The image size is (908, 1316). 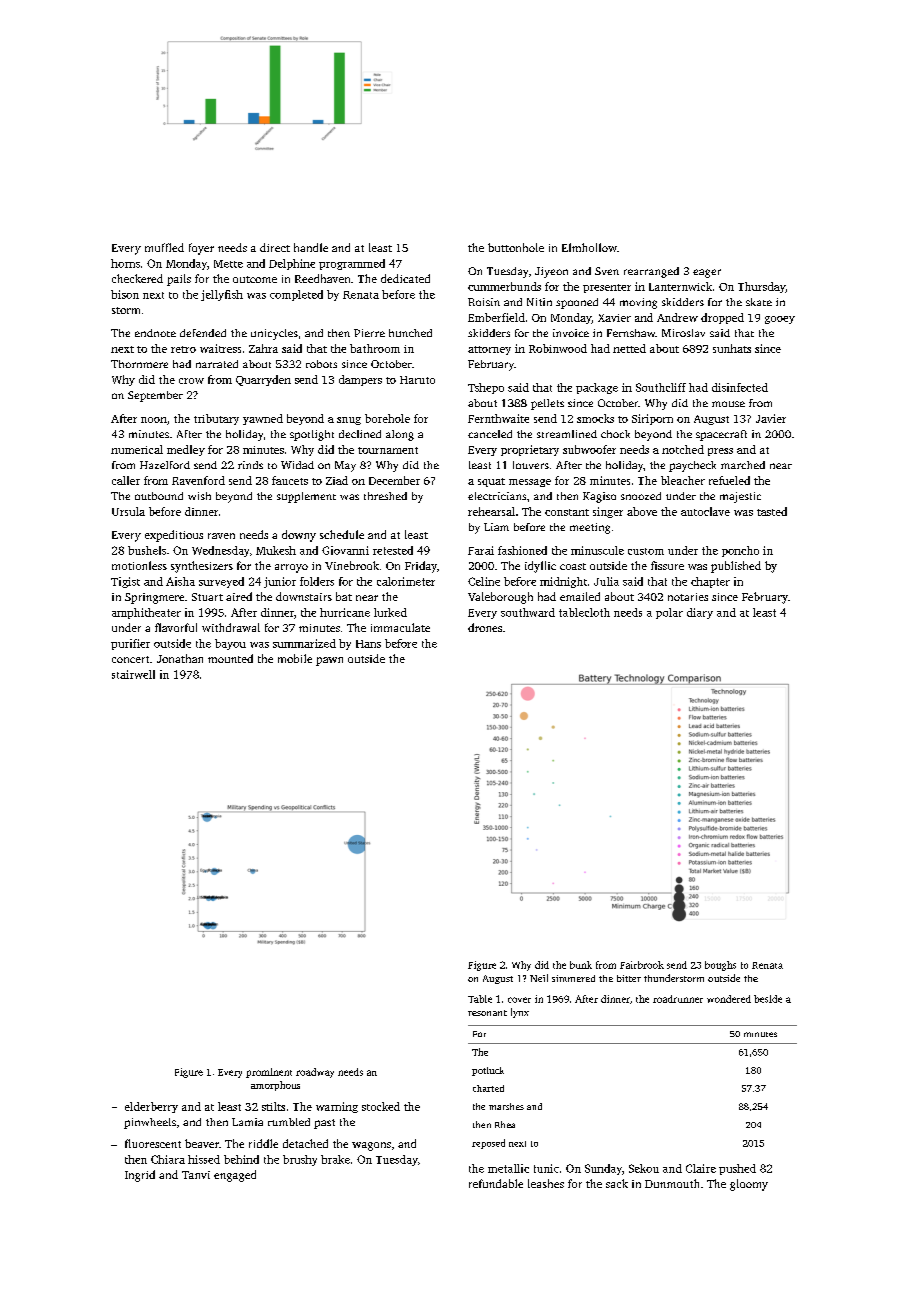 What do you see at coordinates (155, 333) in the image?
I see `endnote` at bounding box center [155, 333].
